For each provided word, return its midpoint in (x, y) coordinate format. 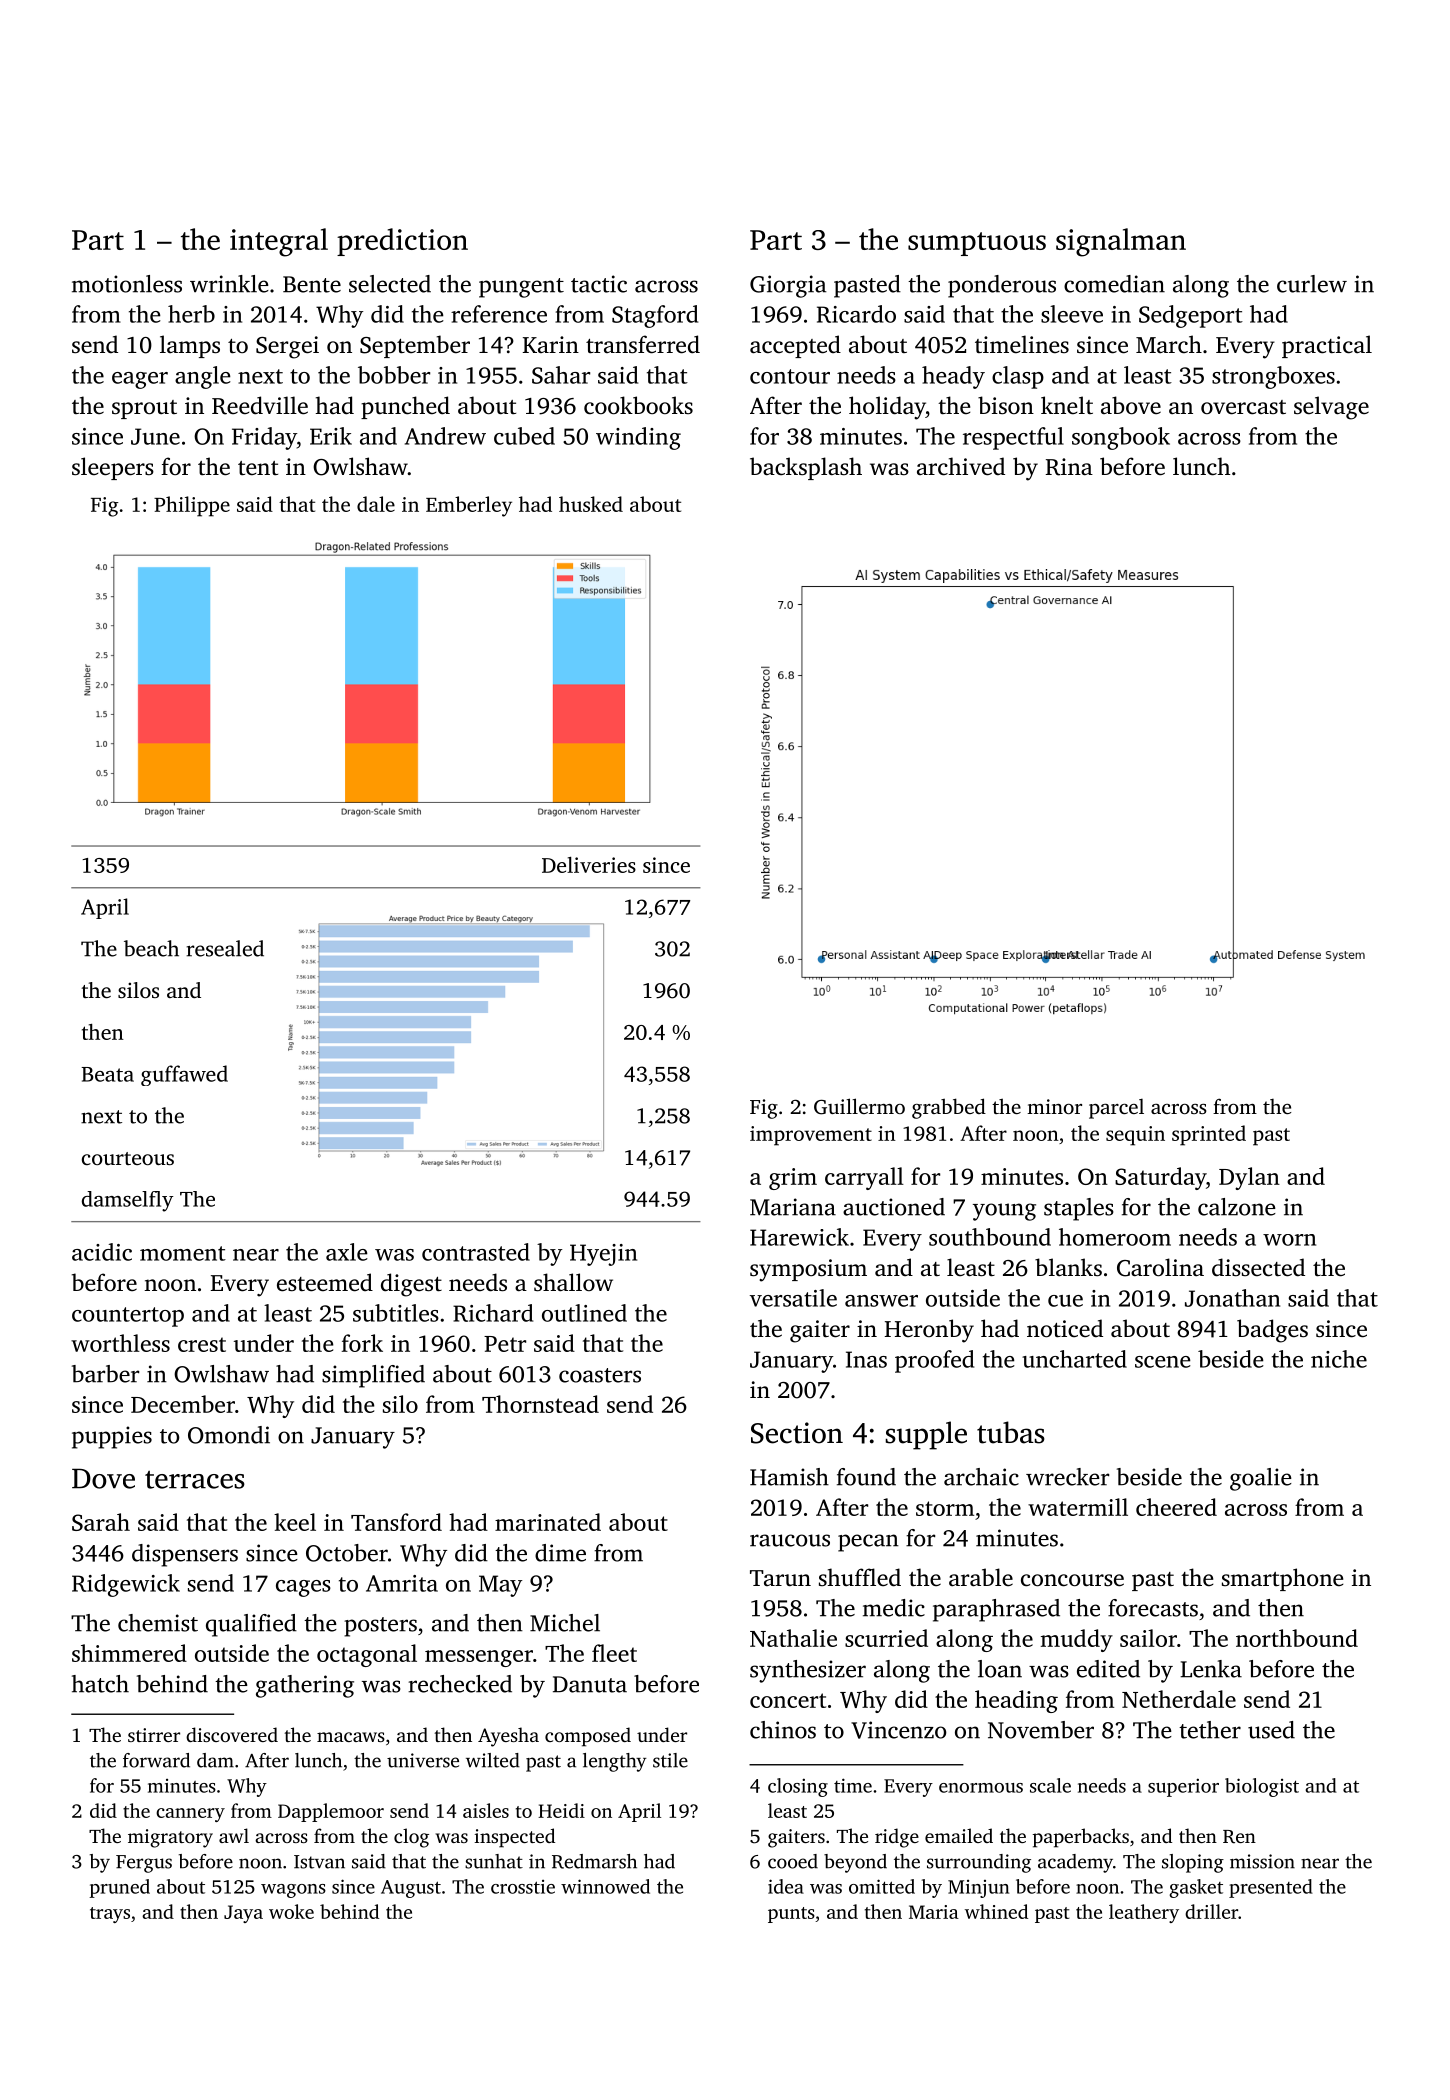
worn (1289, 1240)
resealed (225, 948)
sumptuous (977, 244)
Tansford (396, 1522)
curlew (1312, 284)
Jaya (243, 1914)
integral (279, 242)
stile (670, 1760)
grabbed (949, 1108)
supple (926, 1435)
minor (1054, 1106)
